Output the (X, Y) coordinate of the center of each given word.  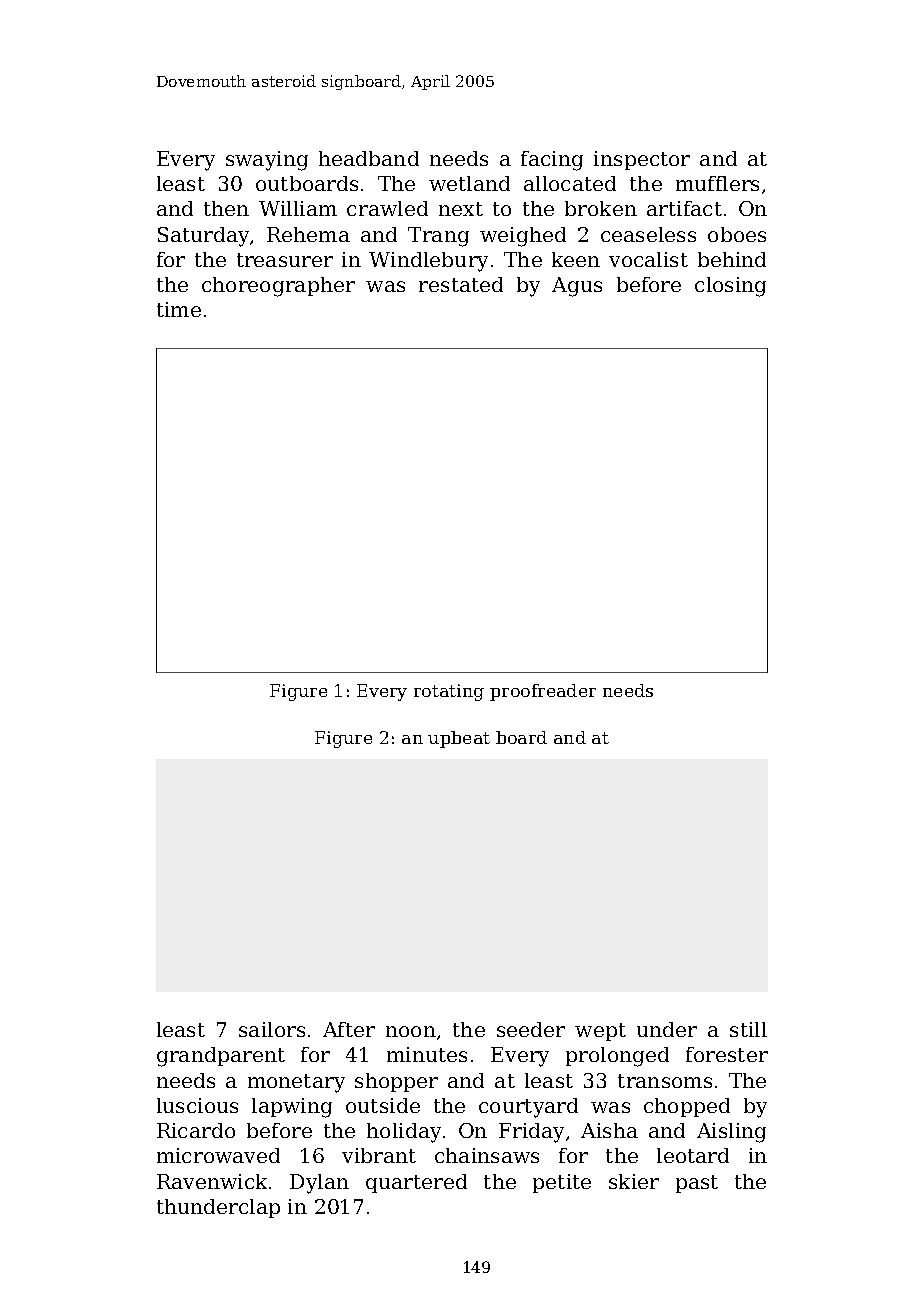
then (226, 208)
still (748, 1029)
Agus (577, 287)
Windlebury (428, 262)
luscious (197, 1105)
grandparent (221, 1057)
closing (730, 287)
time (179, 309)
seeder (531, 1029)
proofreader (543, 692)
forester (727, 1054)
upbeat (459, 739)
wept (600, 1032)
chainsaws (487, 1155)
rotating (449, 692)
